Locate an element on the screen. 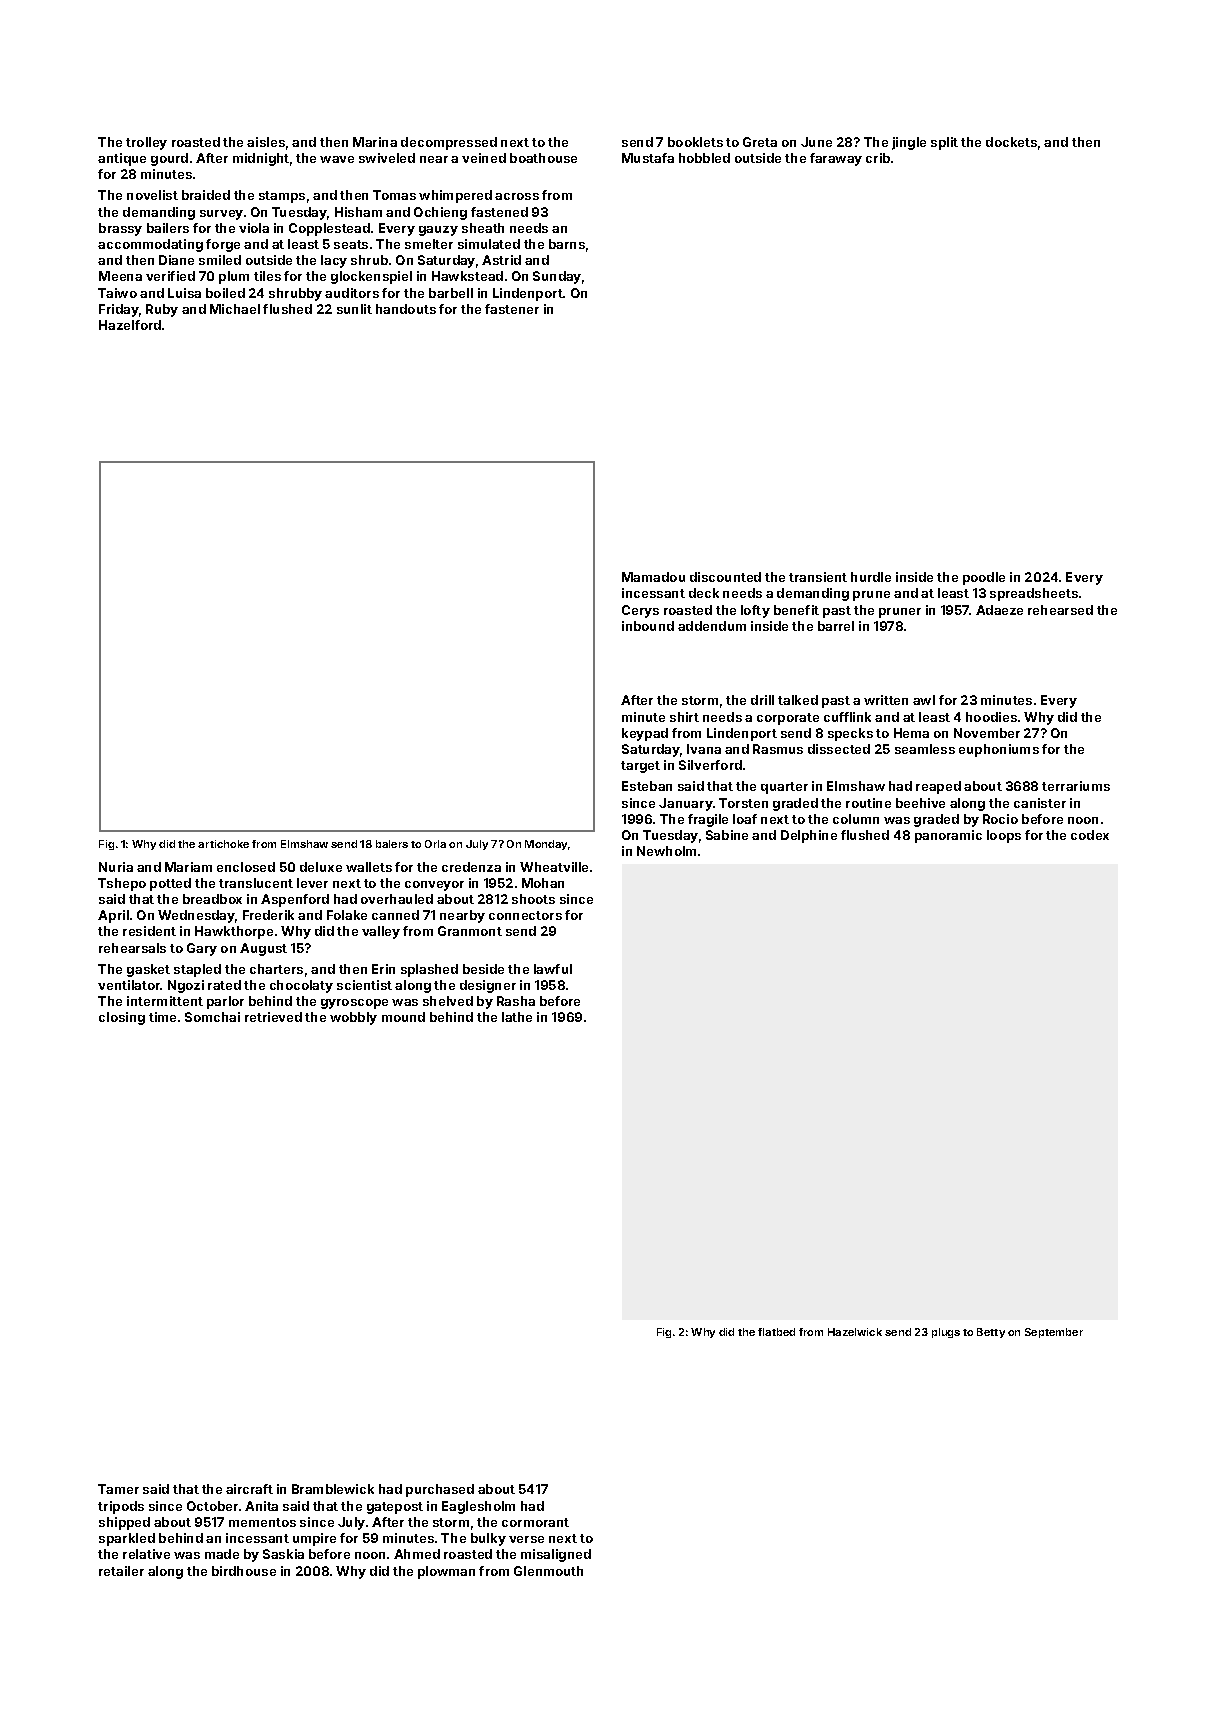  dockets is located at coordinates (1011, 142).
